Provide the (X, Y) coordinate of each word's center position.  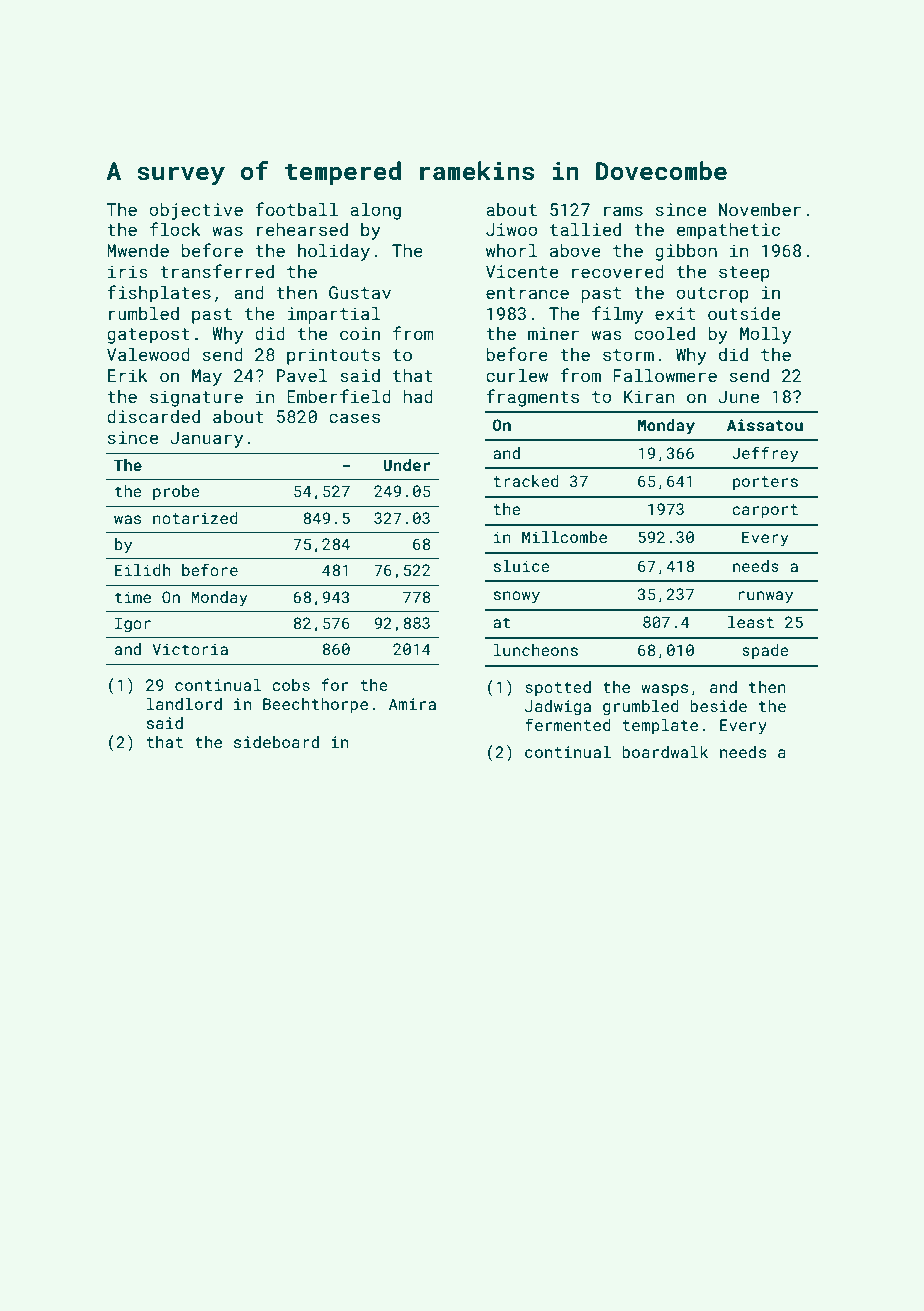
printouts (333, 356)
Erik (128, 375)
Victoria (190, 649)
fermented (568, 724)
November (760, 209)
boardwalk (665, 752)
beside (718, 706)
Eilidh (142, 570)
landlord (184, 704)
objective (196, 211)
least (751, 622)
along (375, 211)
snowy (517, 597)
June (738, 396)
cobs (291, 685)
